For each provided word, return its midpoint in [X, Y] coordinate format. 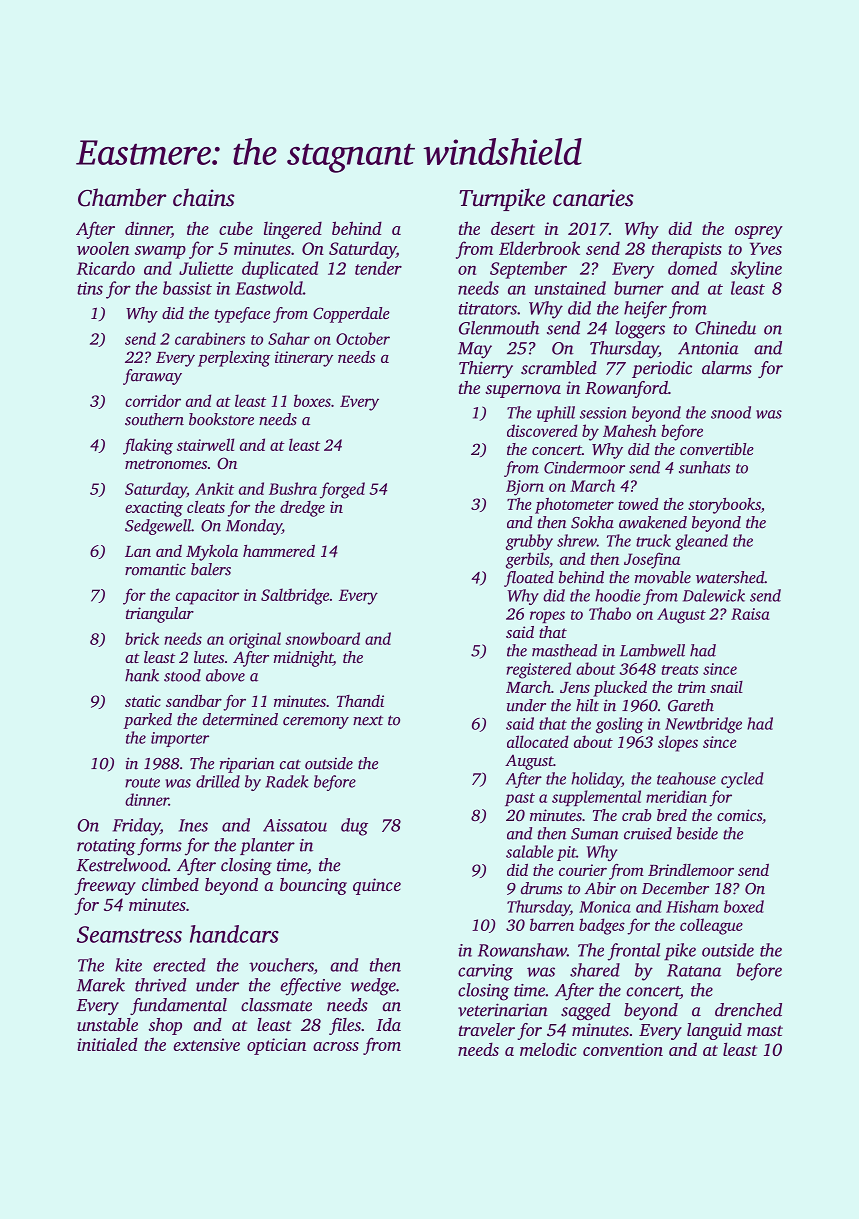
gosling [619, 725]
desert [513, 228]
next [368, 720]
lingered [293, 230]
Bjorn [525, 488]
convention [623, 1049]
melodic [548, 1049]
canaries [593, 198]
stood [182, 675]
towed [638, 504]
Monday [254, 527]
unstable [107, 1024]
